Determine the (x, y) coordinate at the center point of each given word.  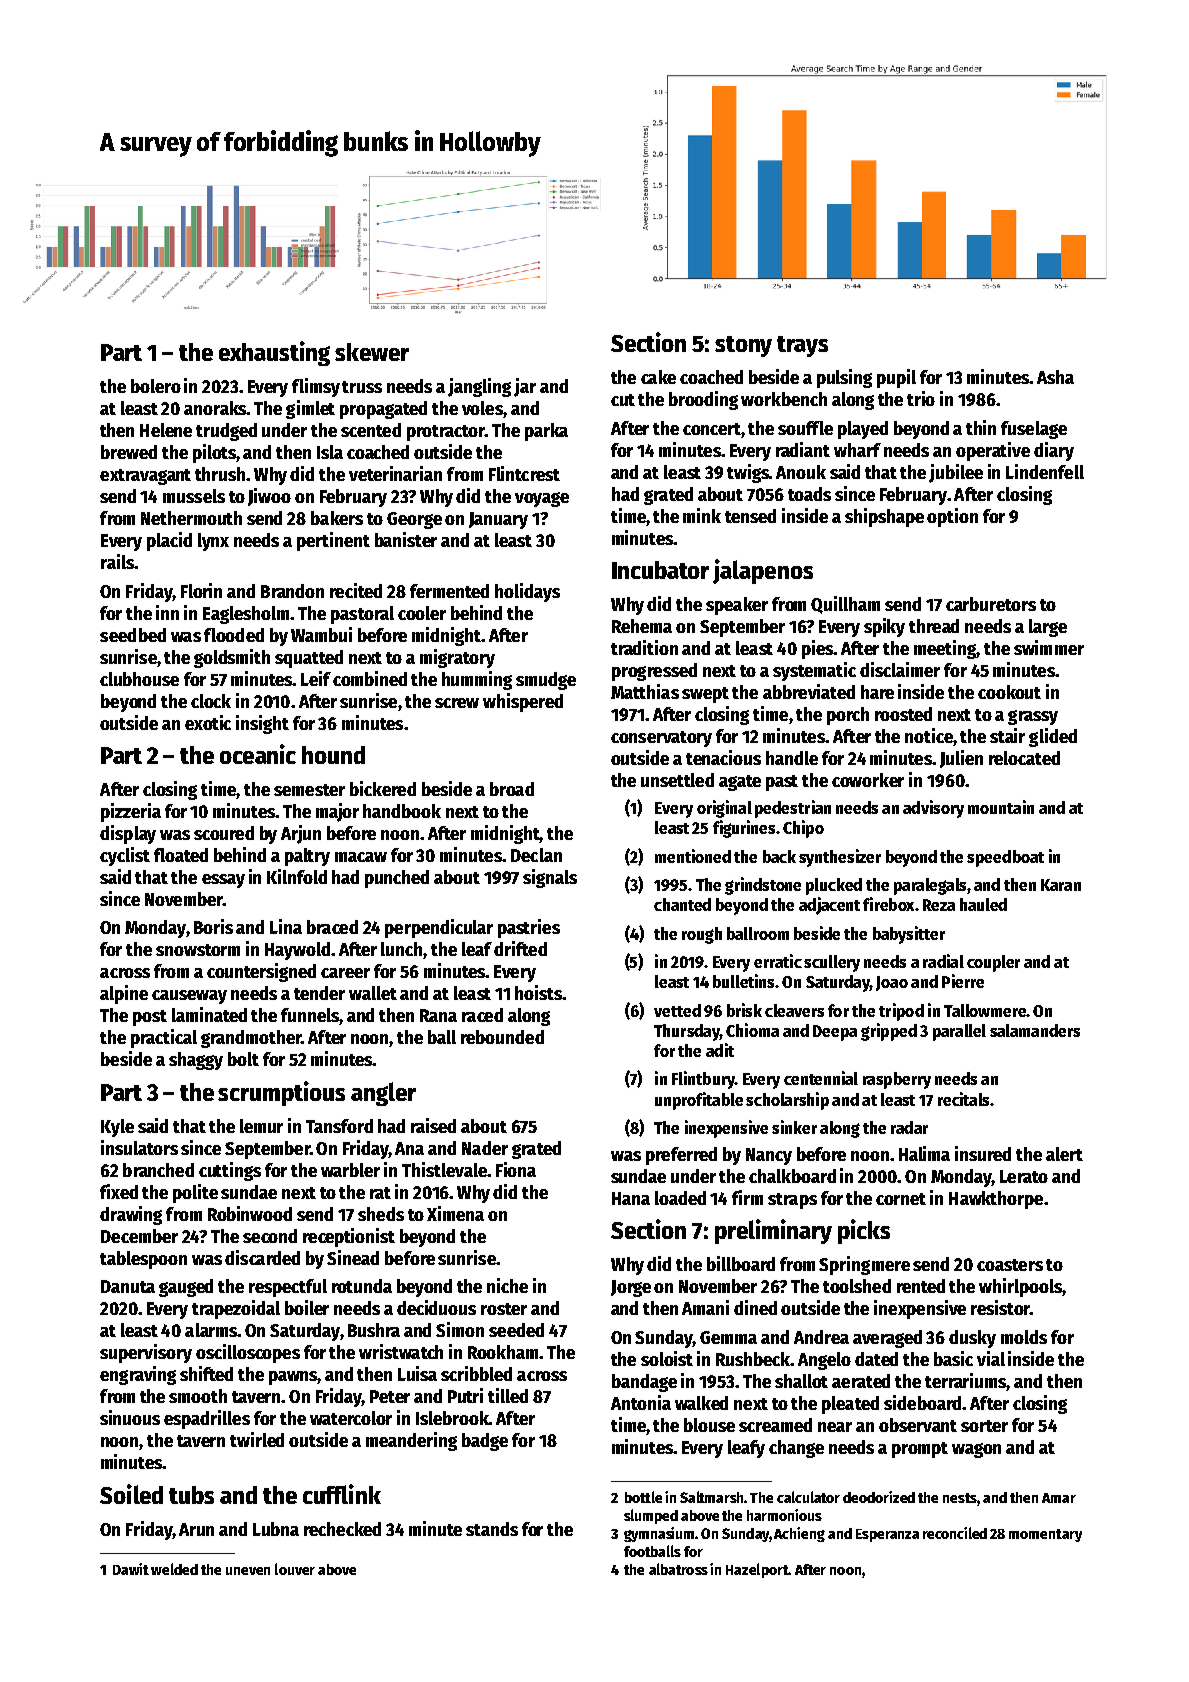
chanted (682, 904)
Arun (196, 1529)
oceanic (258, 754)
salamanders (1035, 1030)
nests (960, 1498)
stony (743, 346)
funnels (310, 1016)
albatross (678, 1569)
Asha (1055, 377)
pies (817, 649)
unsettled (677, 780)
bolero (156, 386)
